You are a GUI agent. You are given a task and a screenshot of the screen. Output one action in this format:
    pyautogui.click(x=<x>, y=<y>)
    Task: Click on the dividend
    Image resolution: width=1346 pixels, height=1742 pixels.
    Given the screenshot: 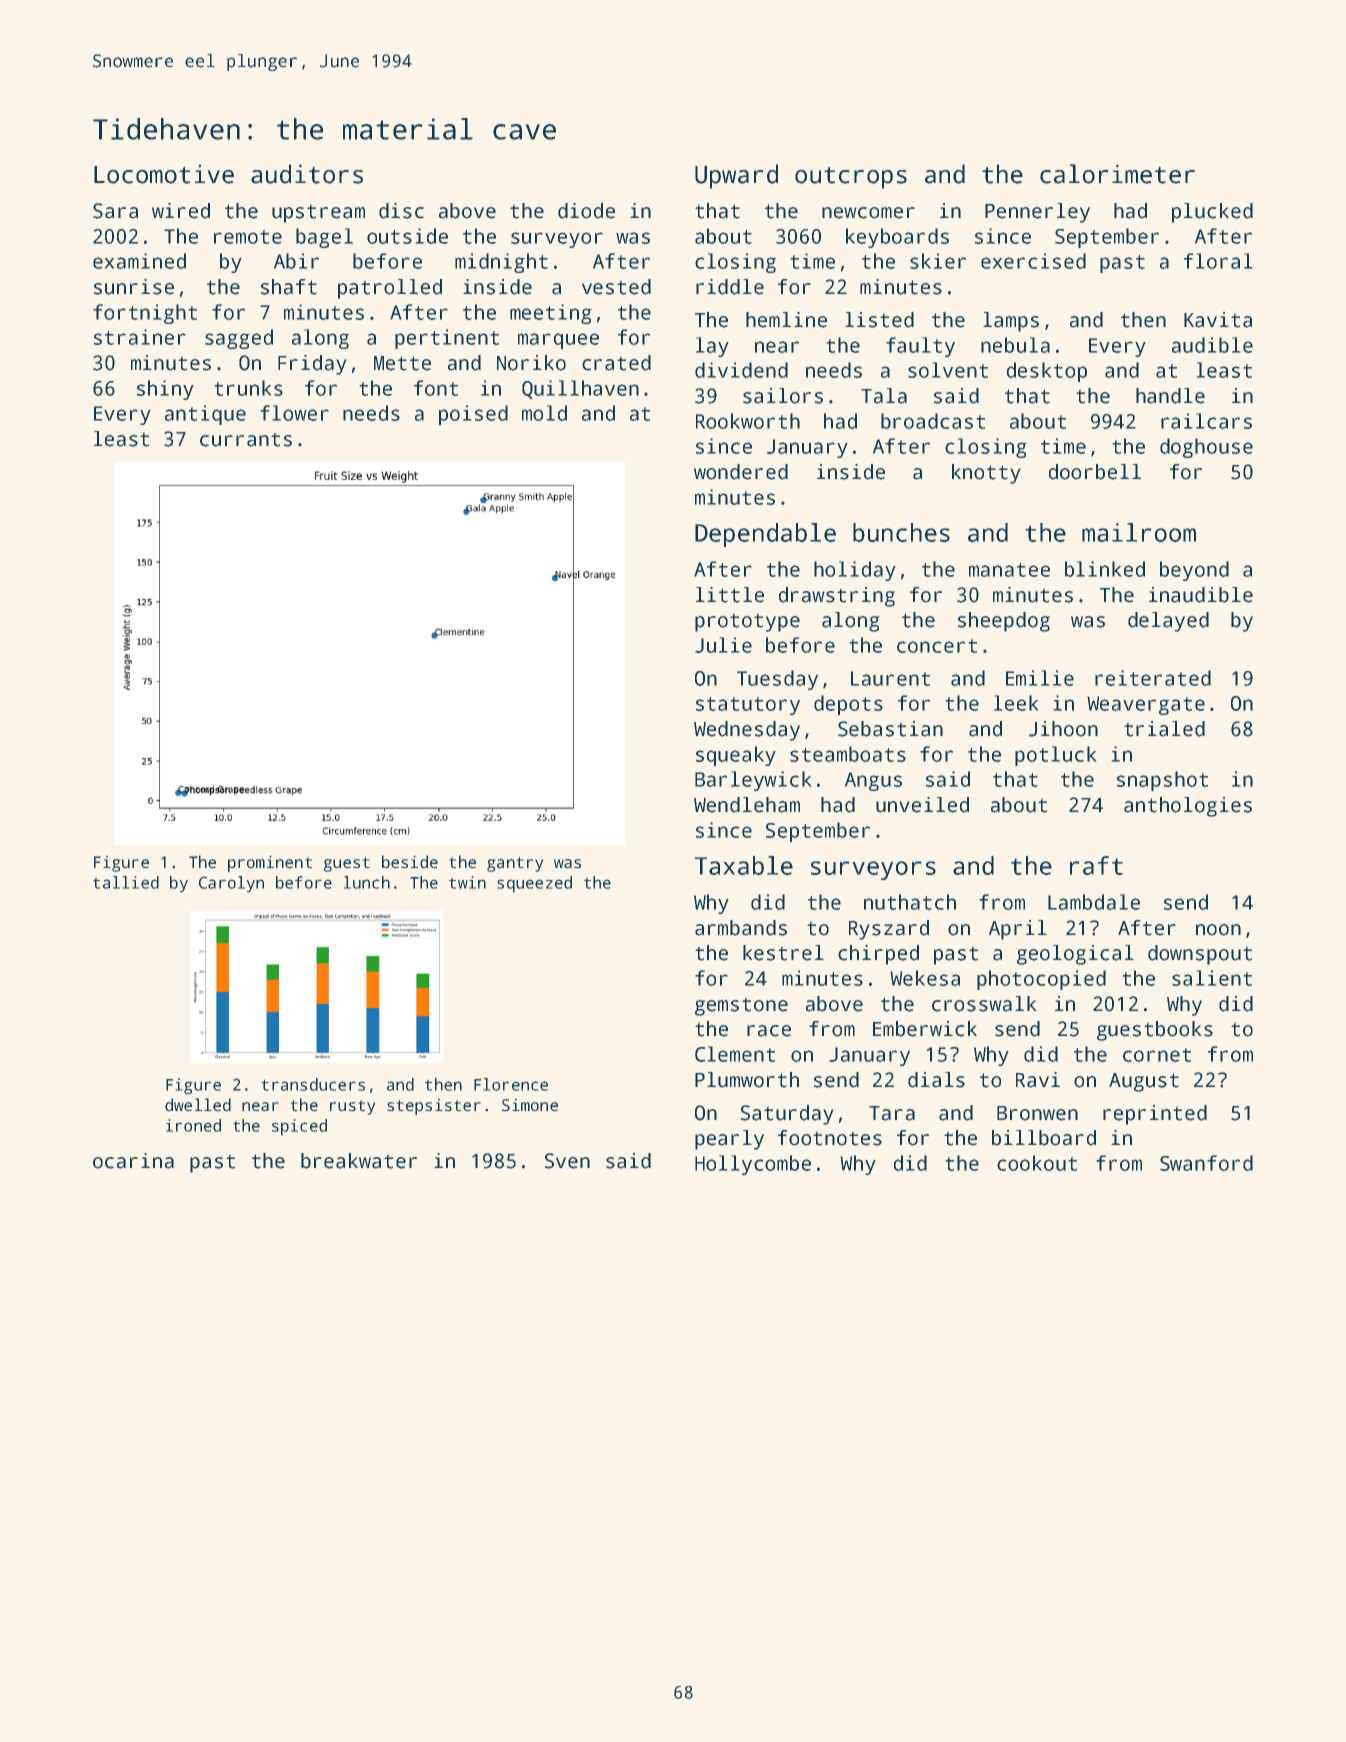 What is the action you would take?
    pyautogui.click(x=741, y=370)
